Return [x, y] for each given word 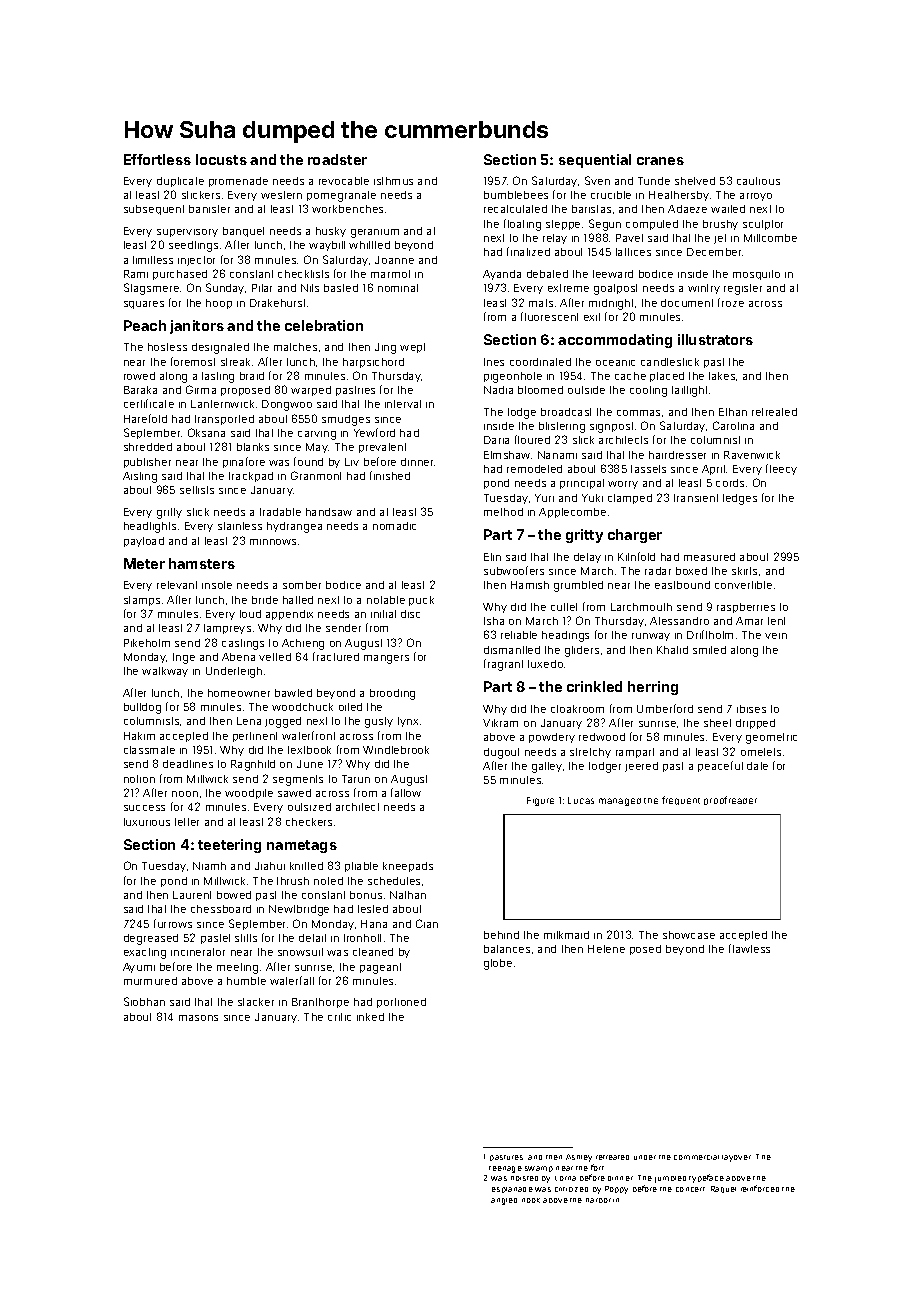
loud [250, 614]
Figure [540, 801]
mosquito [756, 275]
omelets [761, 752]
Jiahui [270, 866]
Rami [136, 274]
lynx [408, 722]
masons [198, 1018]
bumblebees [516, 195]
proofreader [730, 800]
